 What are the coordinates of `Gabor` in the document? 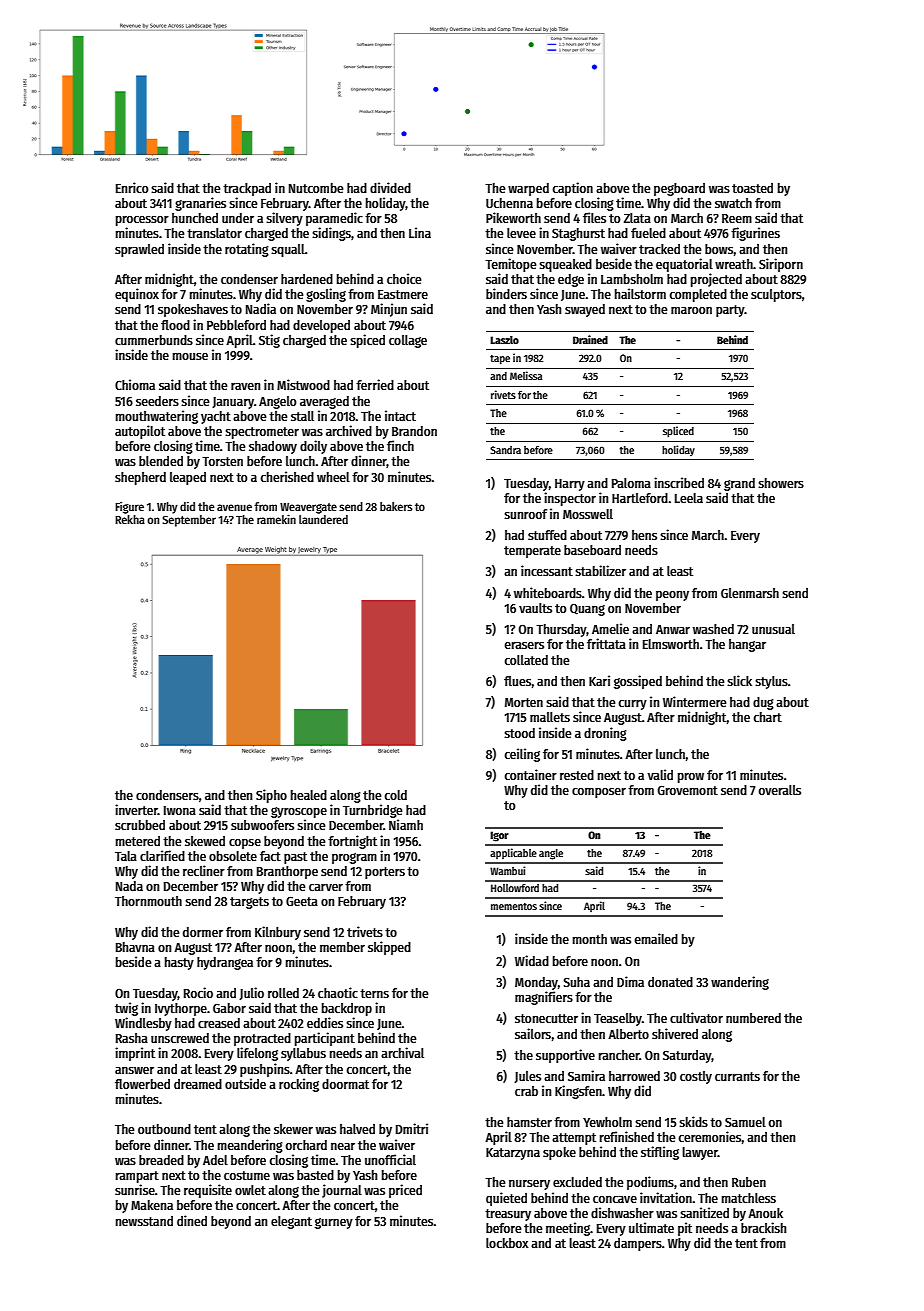 It's located at (229, 1008).
